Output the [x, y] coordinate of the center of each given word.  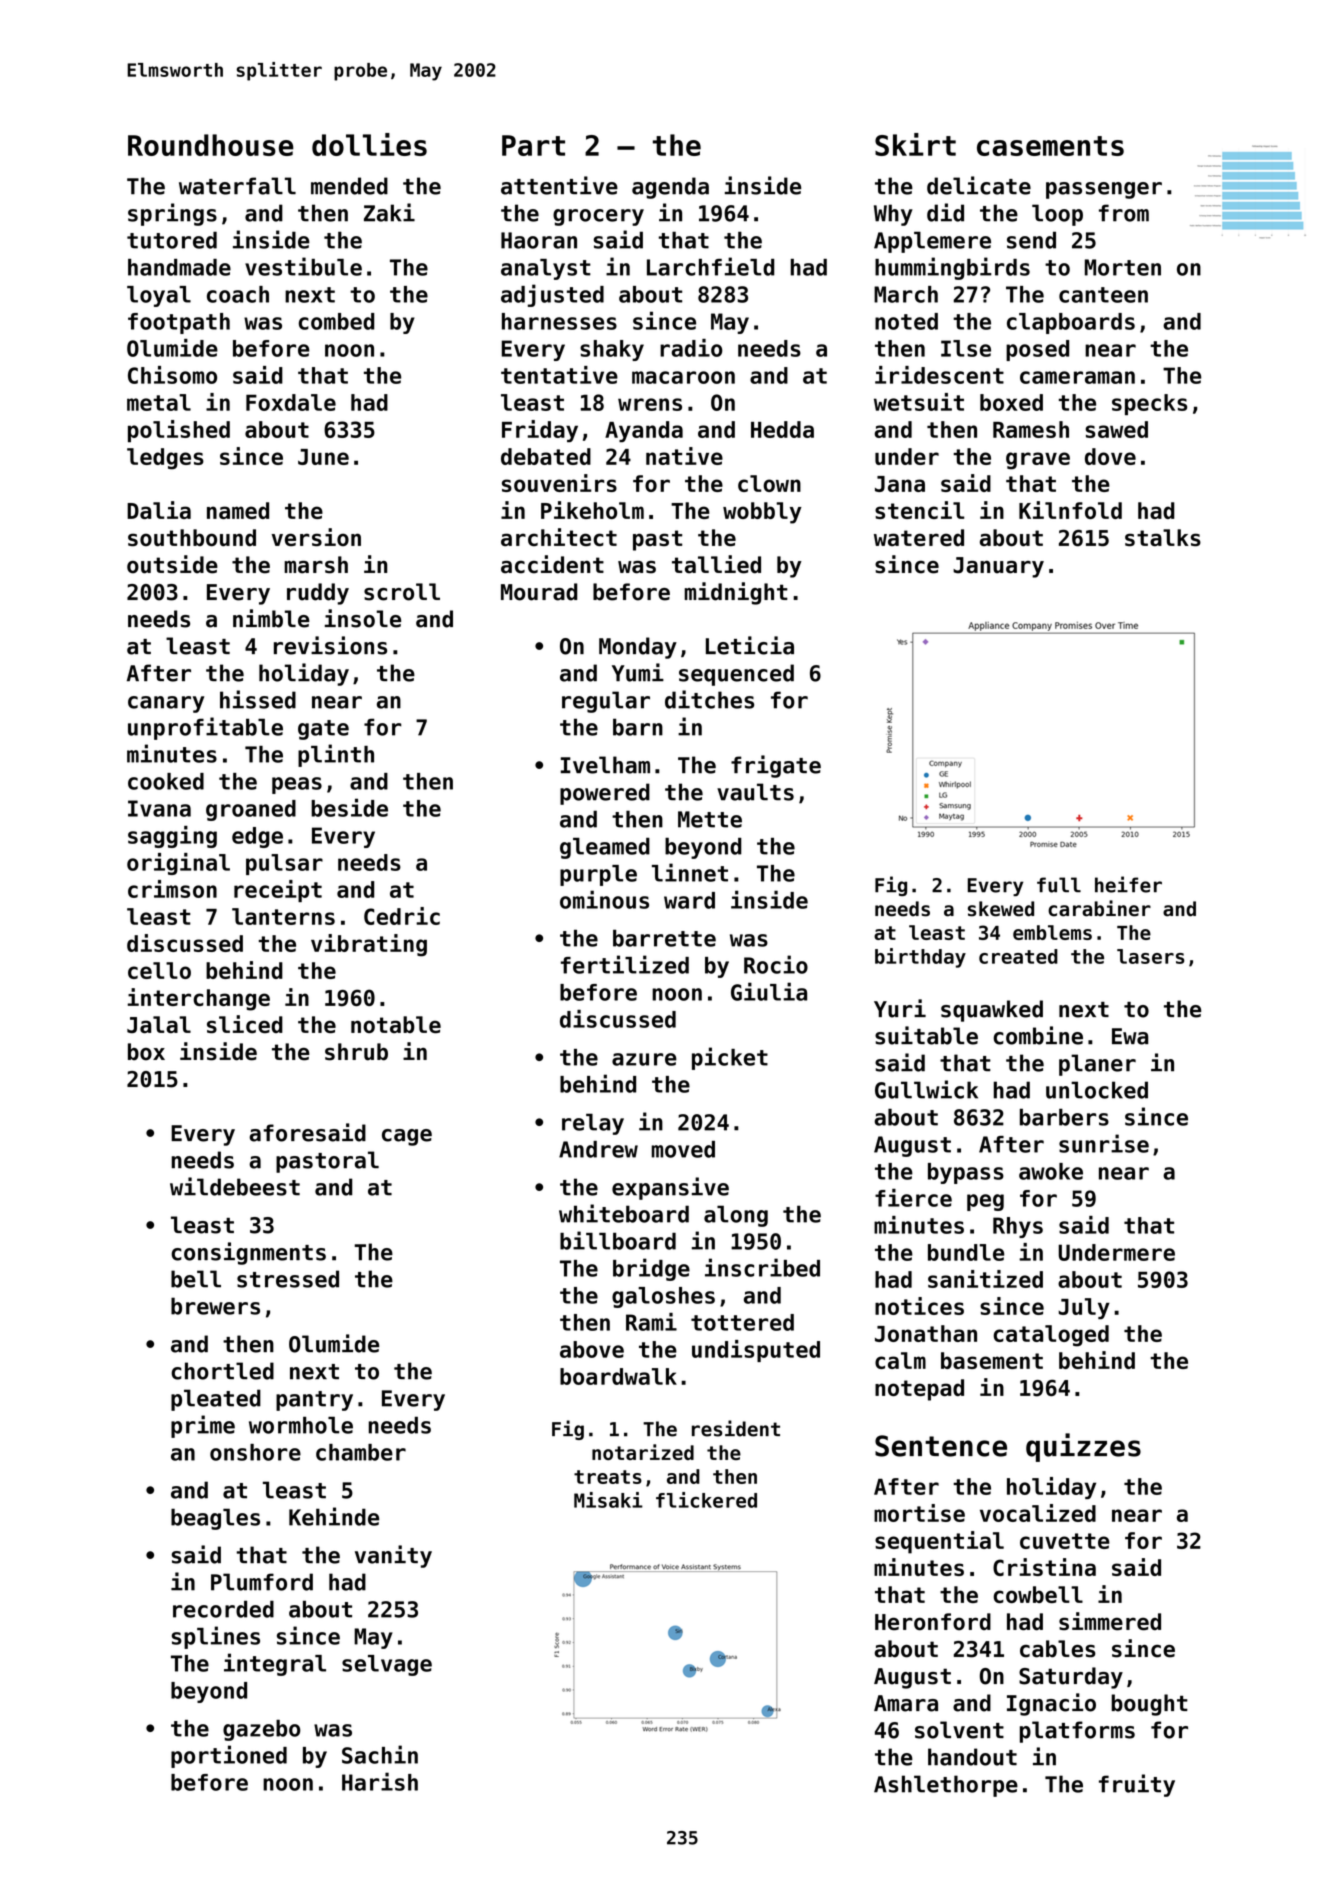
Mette [710, 819]
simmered [1110, 1621]
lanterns [283, 916]
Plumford [262, 1582]
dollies [369, 144]
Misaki [608, 1500]
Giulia [769, 991]
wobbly [762, 513]
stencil [920, 510]
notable [396, 1024]
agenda [670, 188]
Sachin [380, 1754]
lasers [1151, 956]
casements [1050, 146]
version [316, 537]
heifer [1128, 884]
